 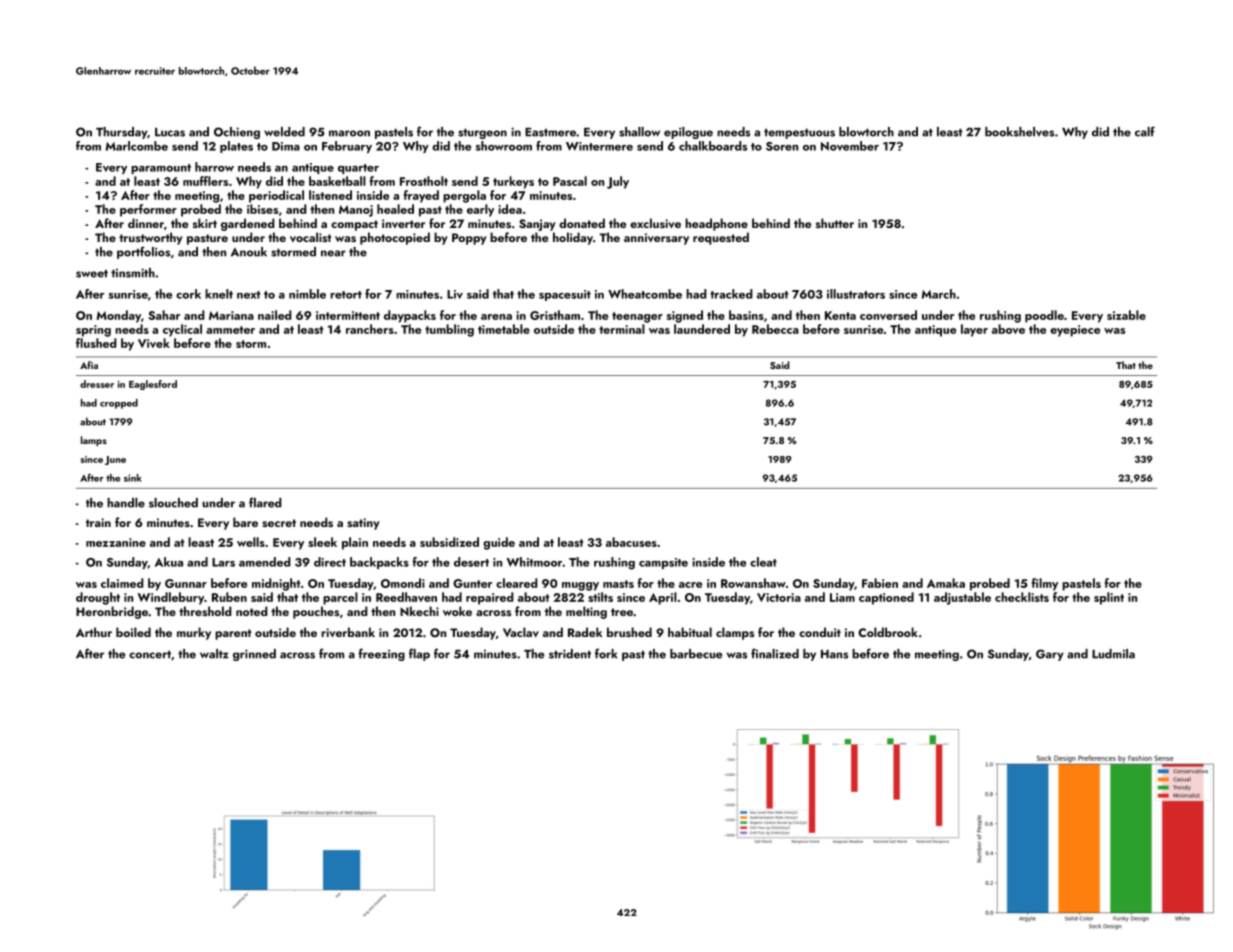 I want to click on Soren, so click(x=782, y=146).
